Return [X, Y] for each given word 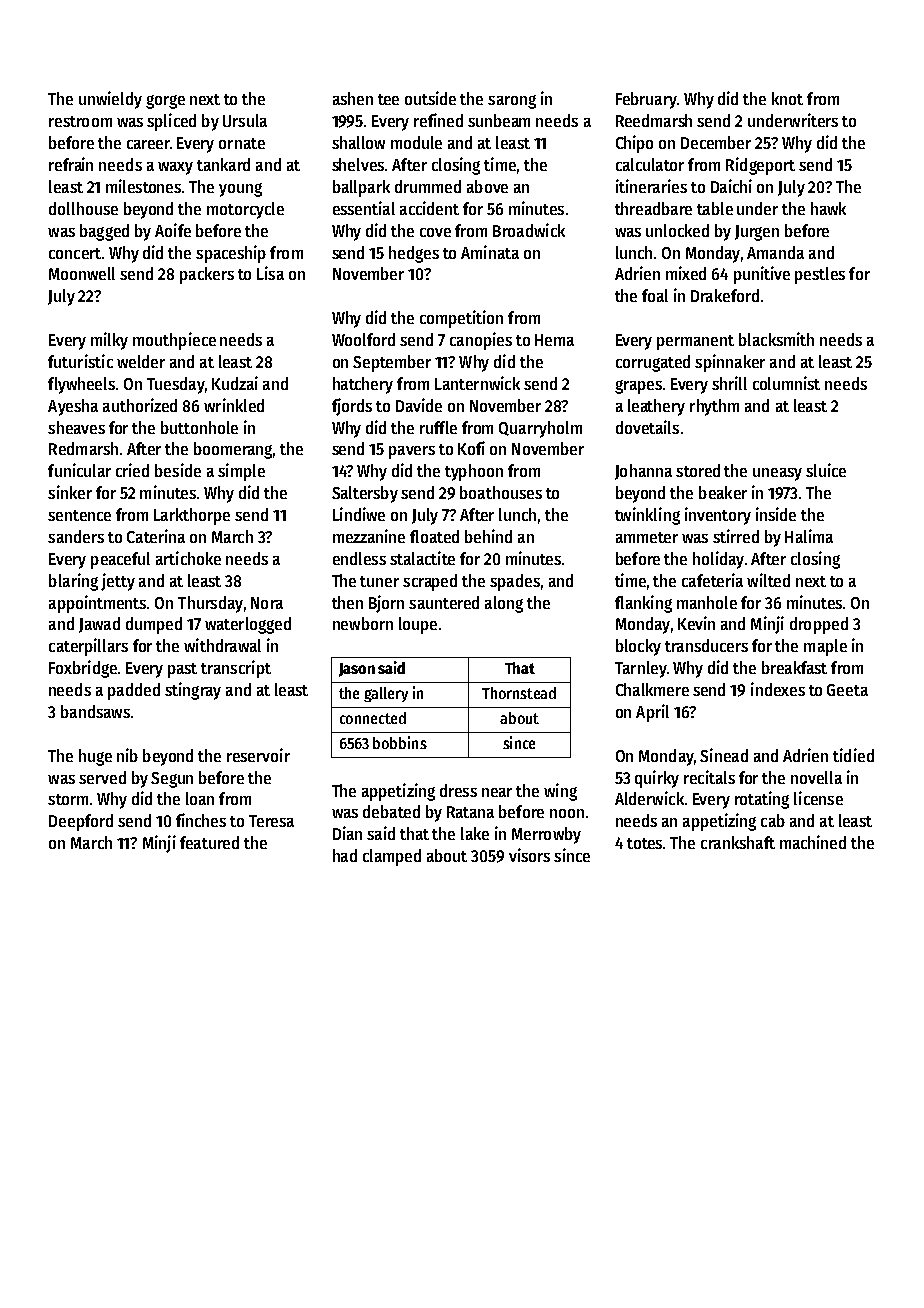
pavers [412, 452]
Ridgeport [760, 166]
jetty [118, 582]
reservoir [258, 755]
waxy [175, 168]
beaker [723, 492]
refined [438, 120]
